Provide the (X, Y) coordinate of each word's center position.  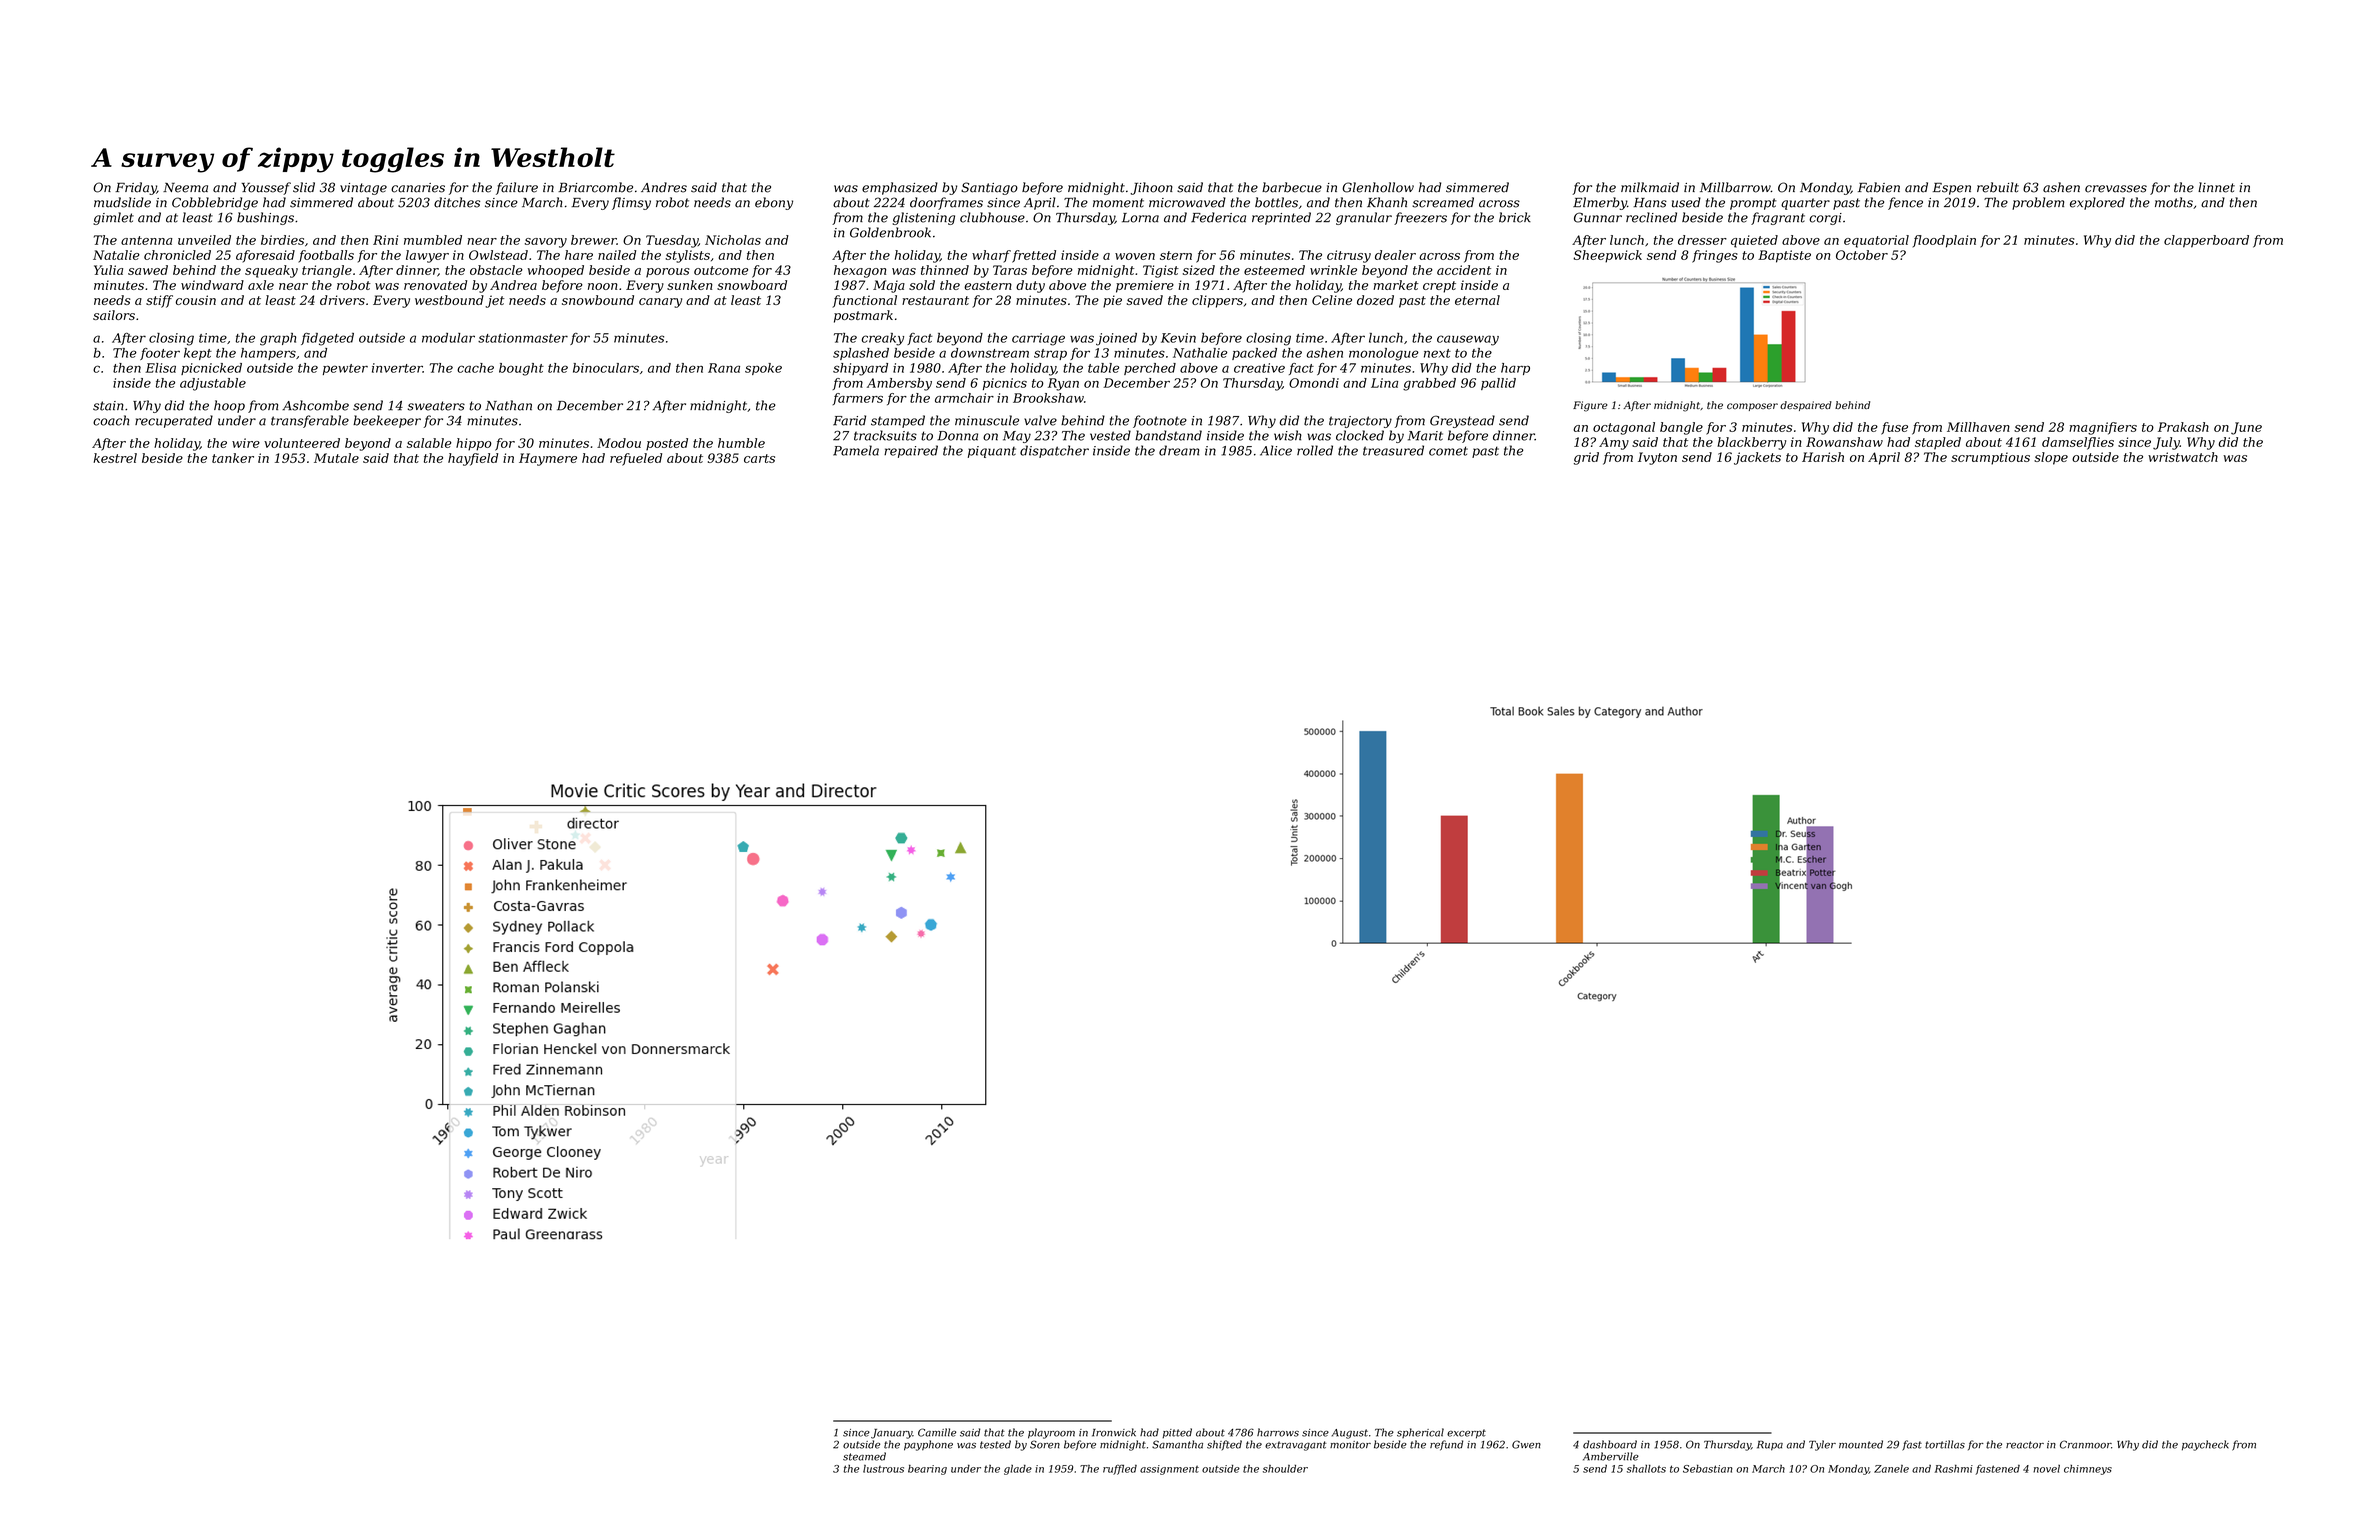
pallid (1498, 384)
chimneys (2088, 1470)
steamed (864, 1456)
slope (2051, 458)
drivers (342, 300)
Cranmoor (2085, 1444)
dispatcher (1054, 451)
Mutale (336, 458)
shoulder (1285, 1469)
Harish (1823, 457)
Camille (937, 1432)
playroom (1051, 1433)
